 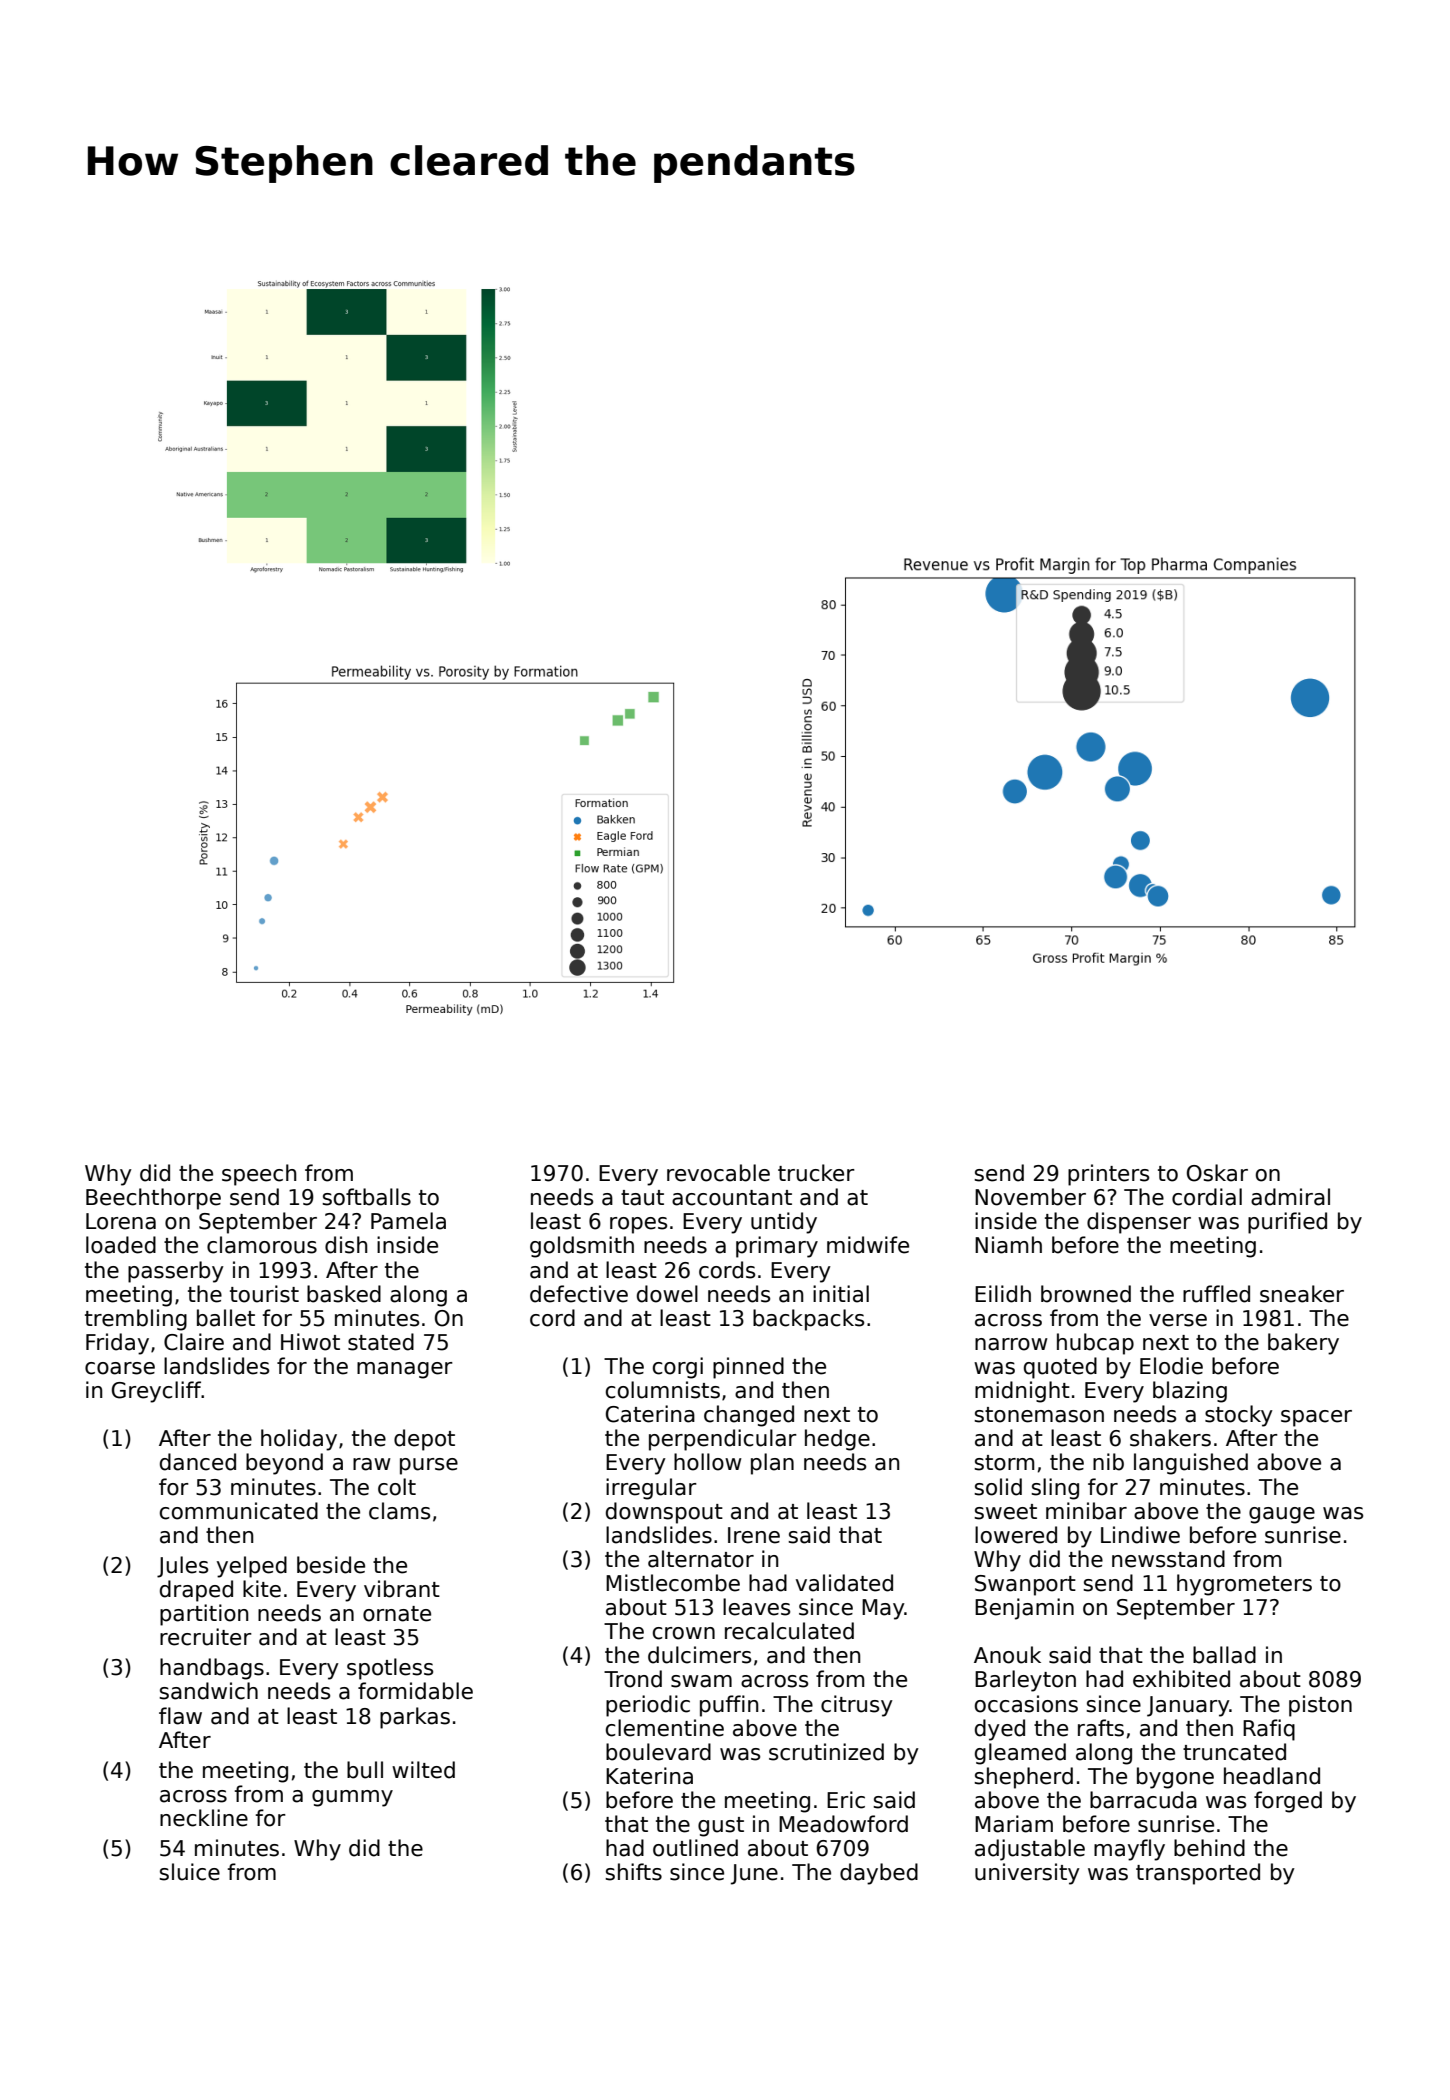 What do you see at coordinates (695, 1848) in the screenshot?
I see `outlined` at bounding box center [695, 1848].
